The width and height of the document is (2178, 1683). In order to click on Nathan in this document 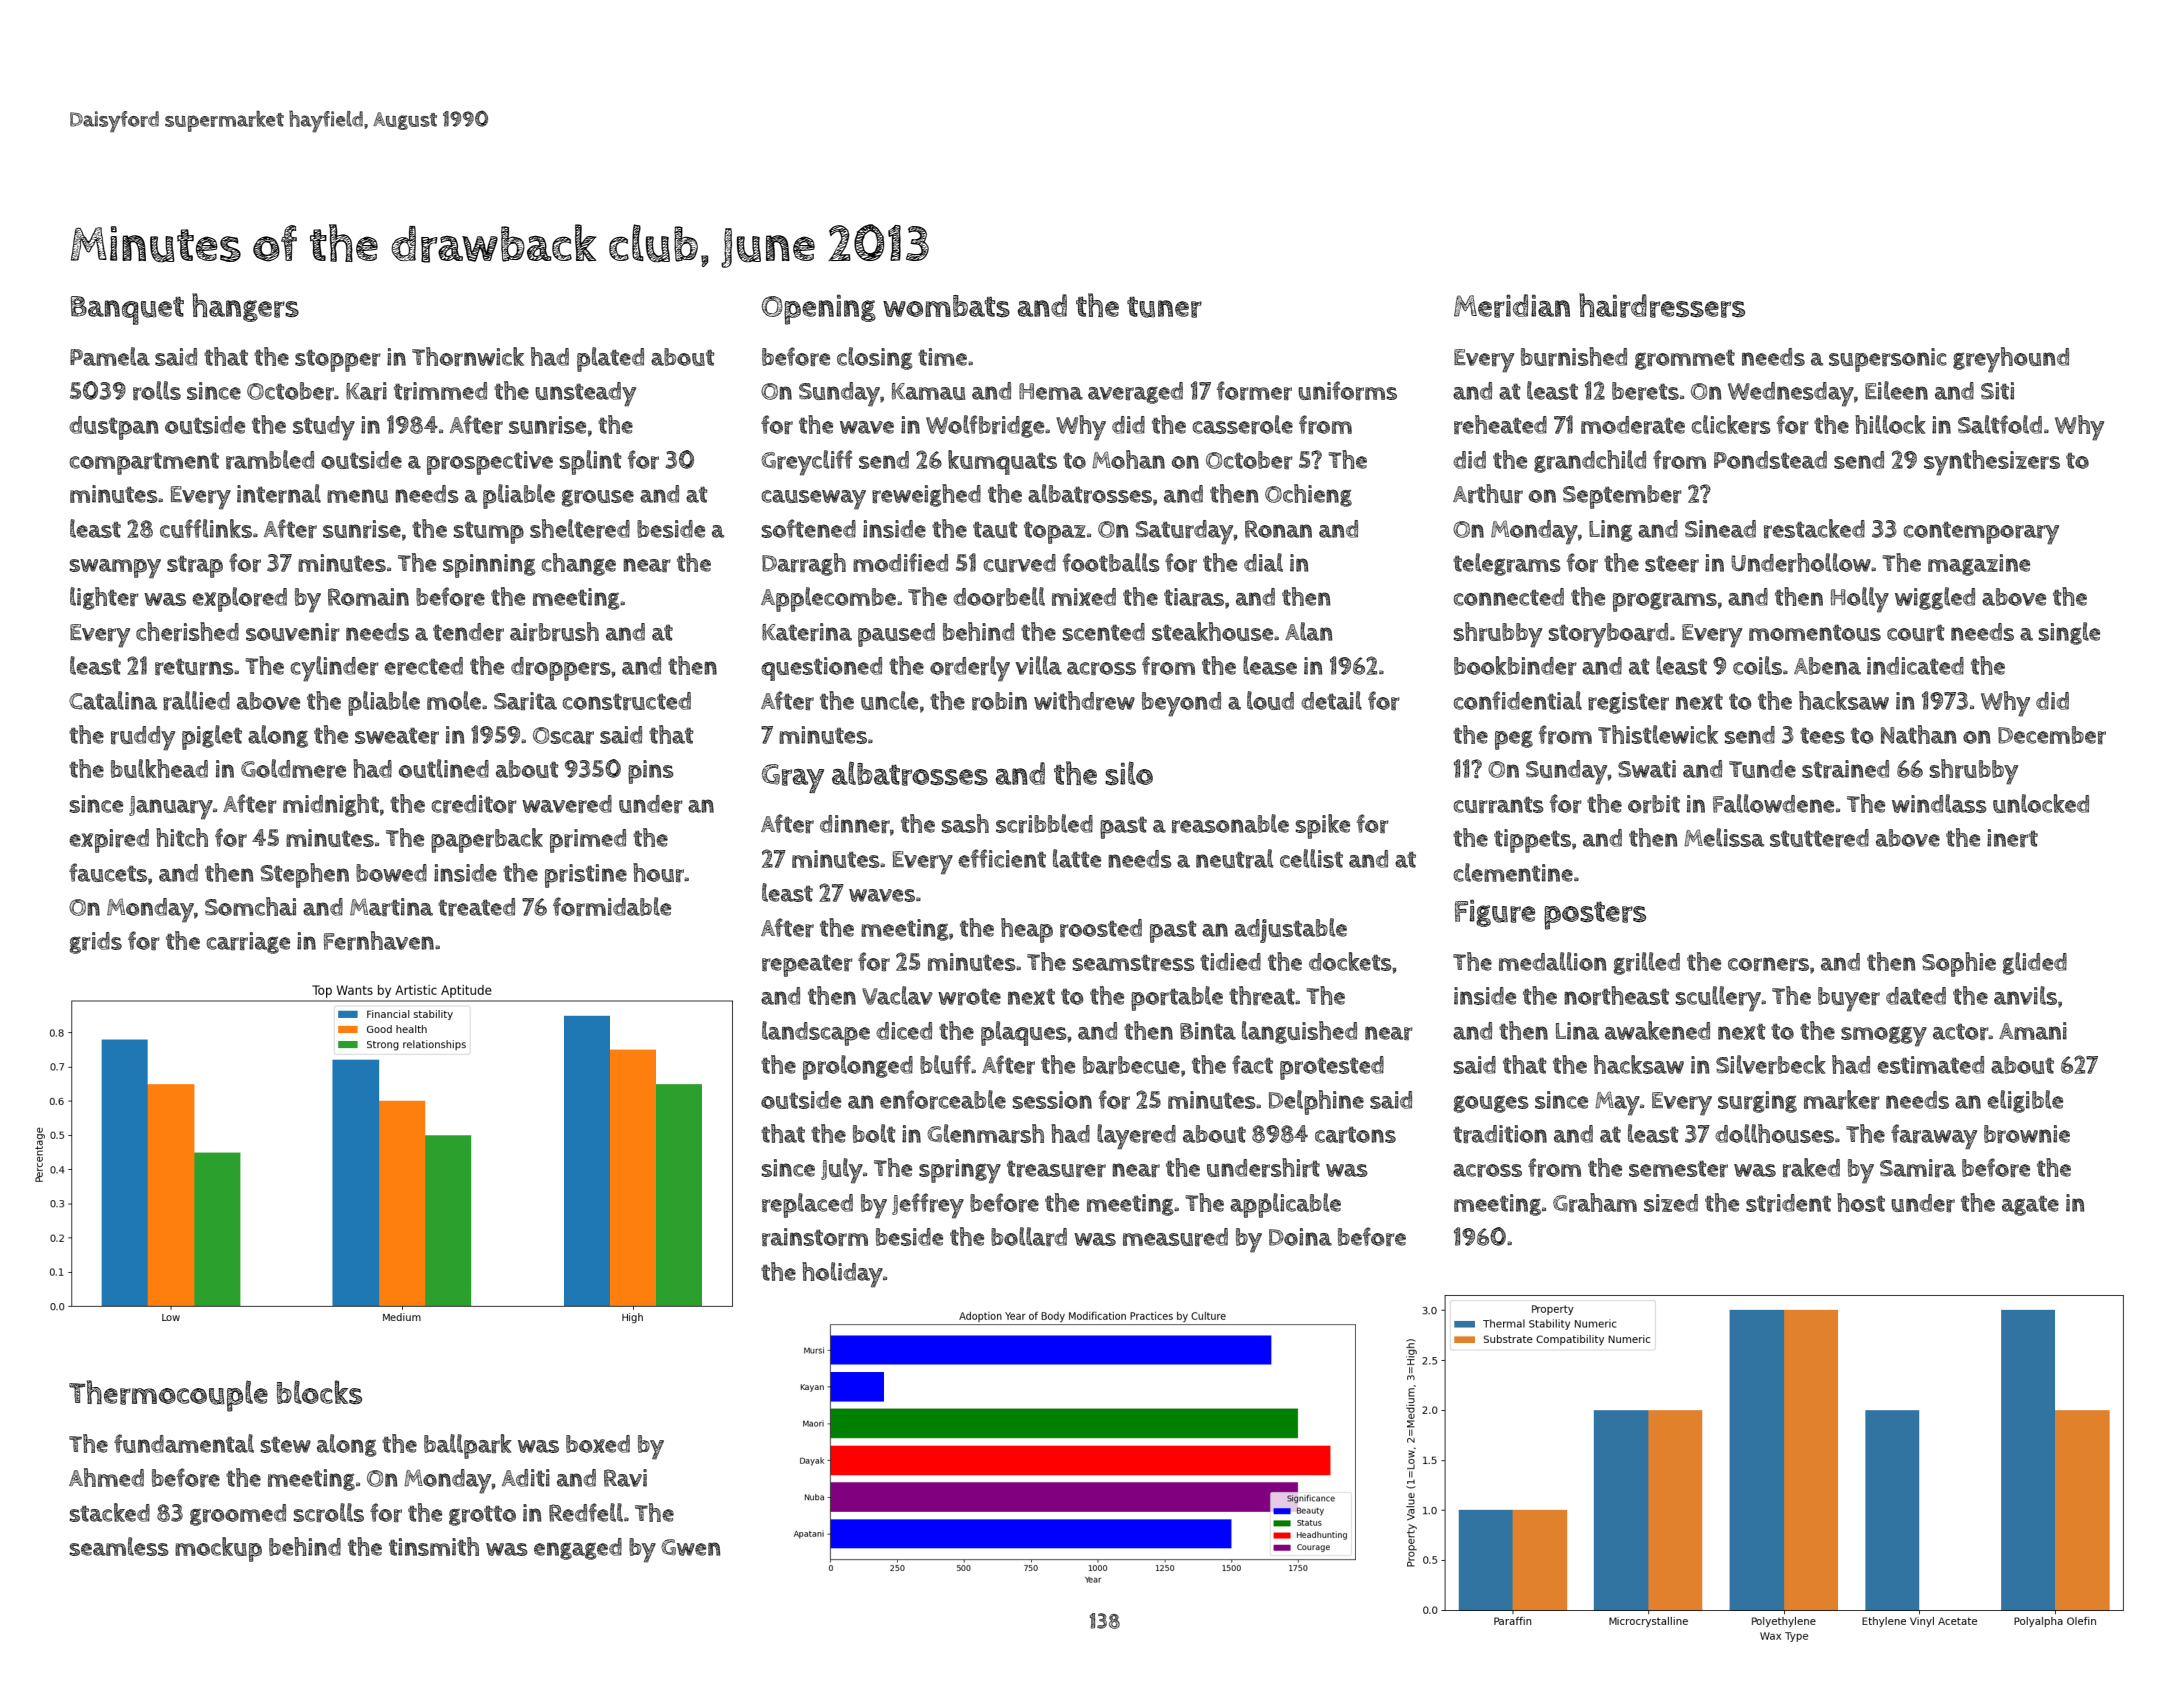, I will do `click(1918, 734)`.
